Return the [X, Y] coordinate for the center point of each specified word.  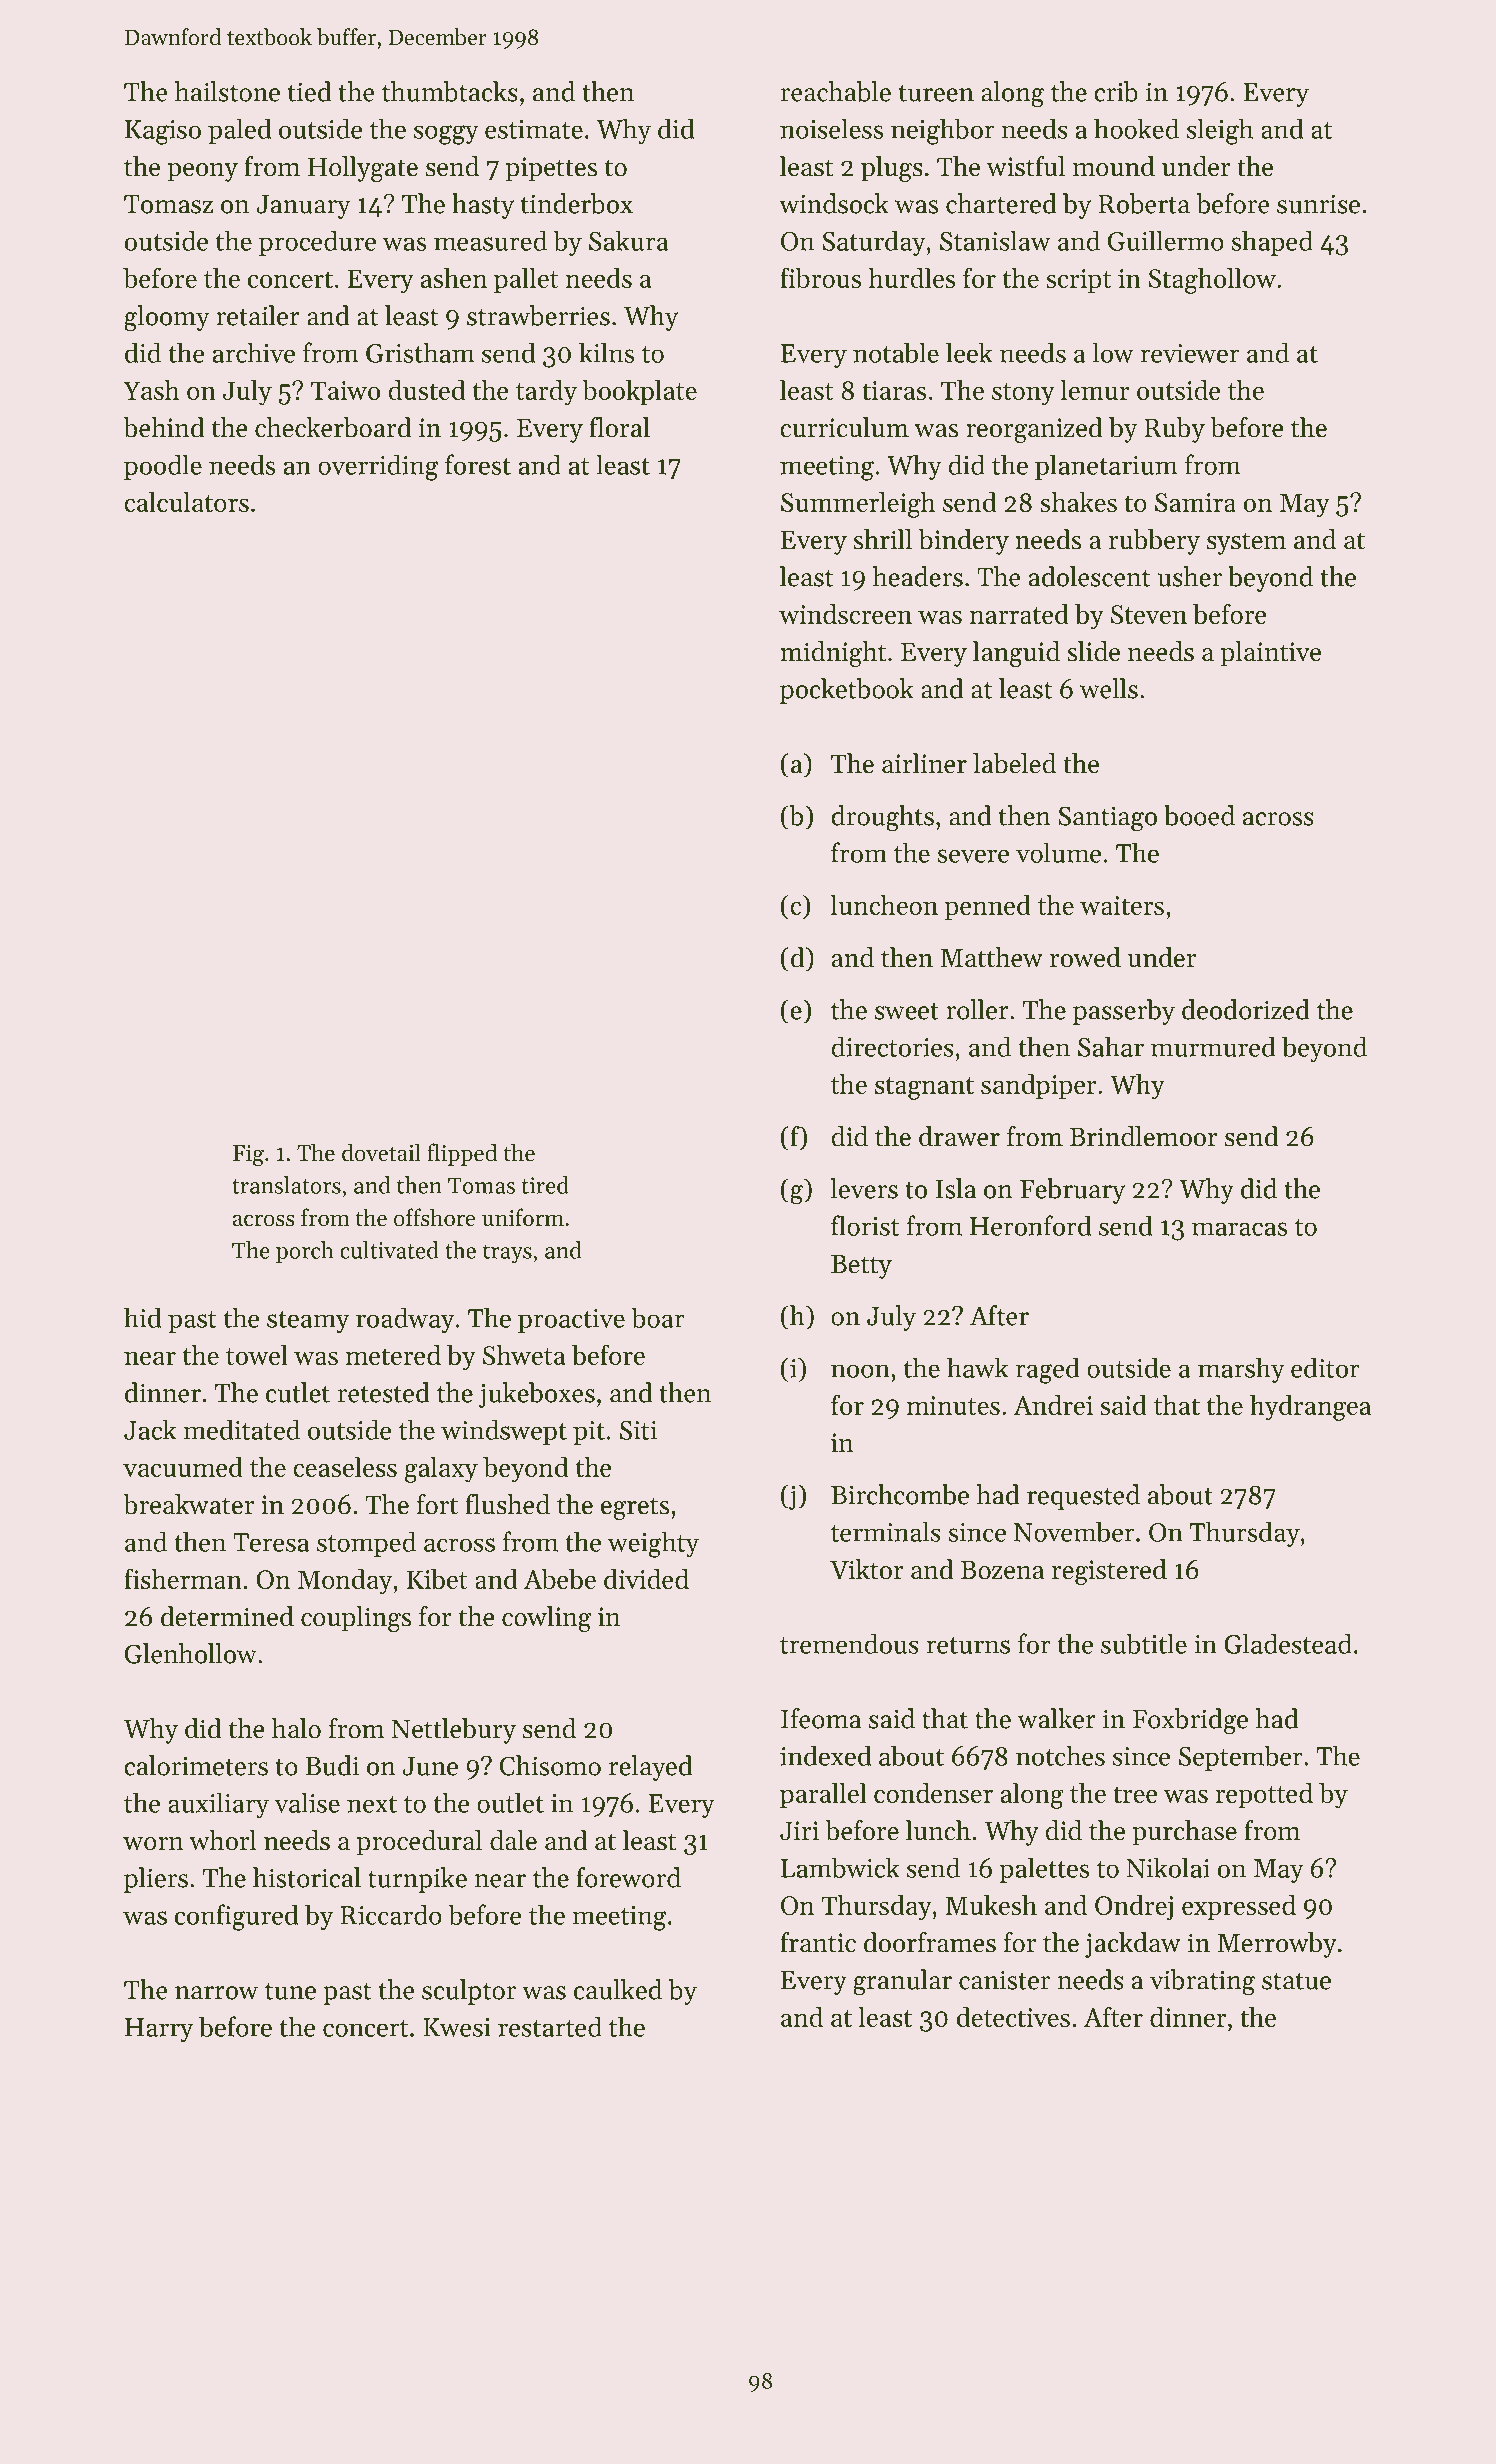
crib [1116, 91]
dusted [426, 390]
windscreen [845, 614]
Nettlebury [454, 1731]
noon [860, 1371]
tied [310, 91]
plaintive [1271, 654]
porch [305, 1252]
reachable [835, 91]
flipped [462, 1154]
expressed [1239, 1907]
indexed [825, 1755]
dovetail [381, 1152]
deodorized [1246, 1009]
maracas [1239, 1229]
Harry [159, 2030]
